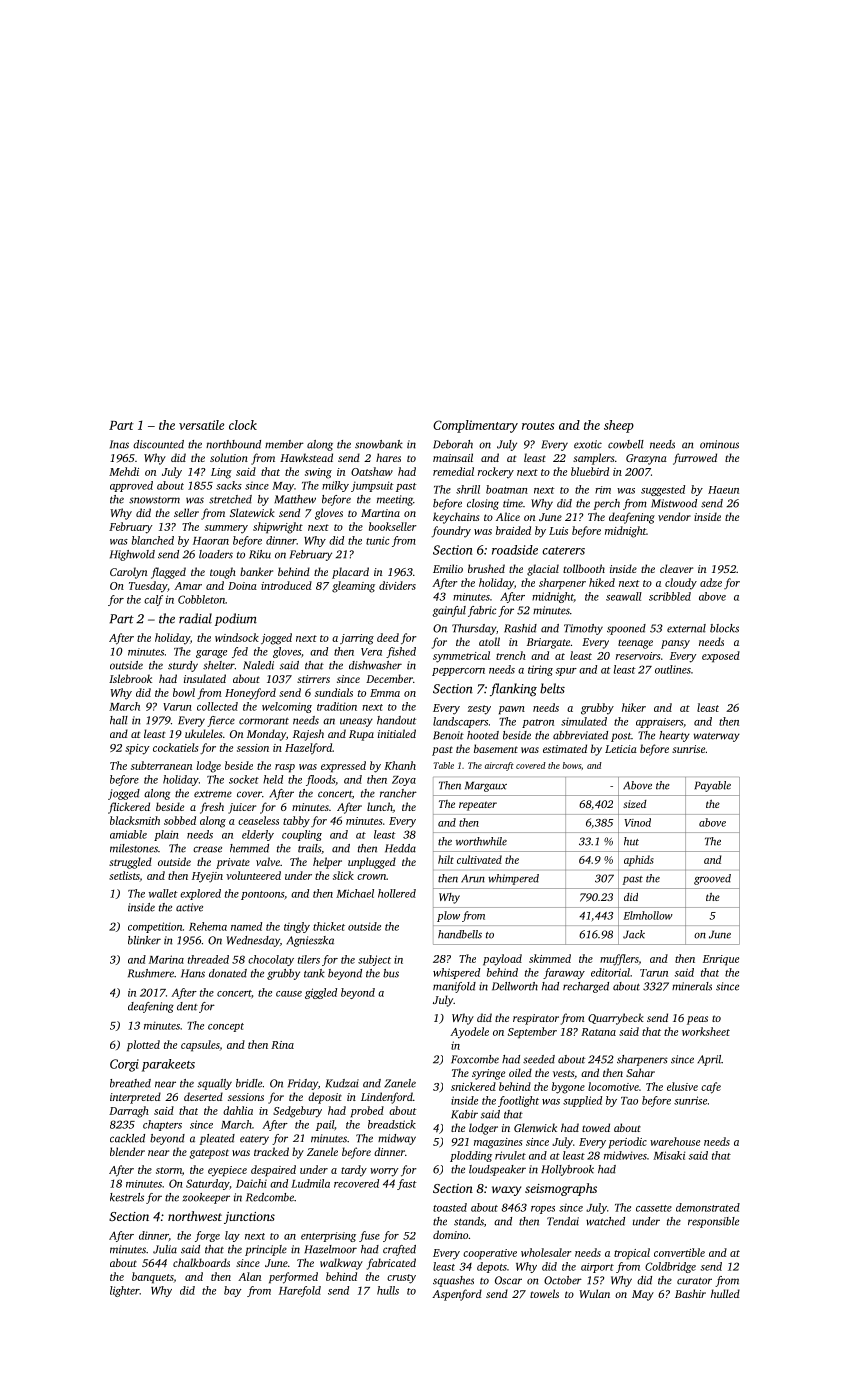 This screenshot has height=1400, width=849. Describe the element at coordinates (670, 596) in the screenshot. I see `scribbled` at that location.
